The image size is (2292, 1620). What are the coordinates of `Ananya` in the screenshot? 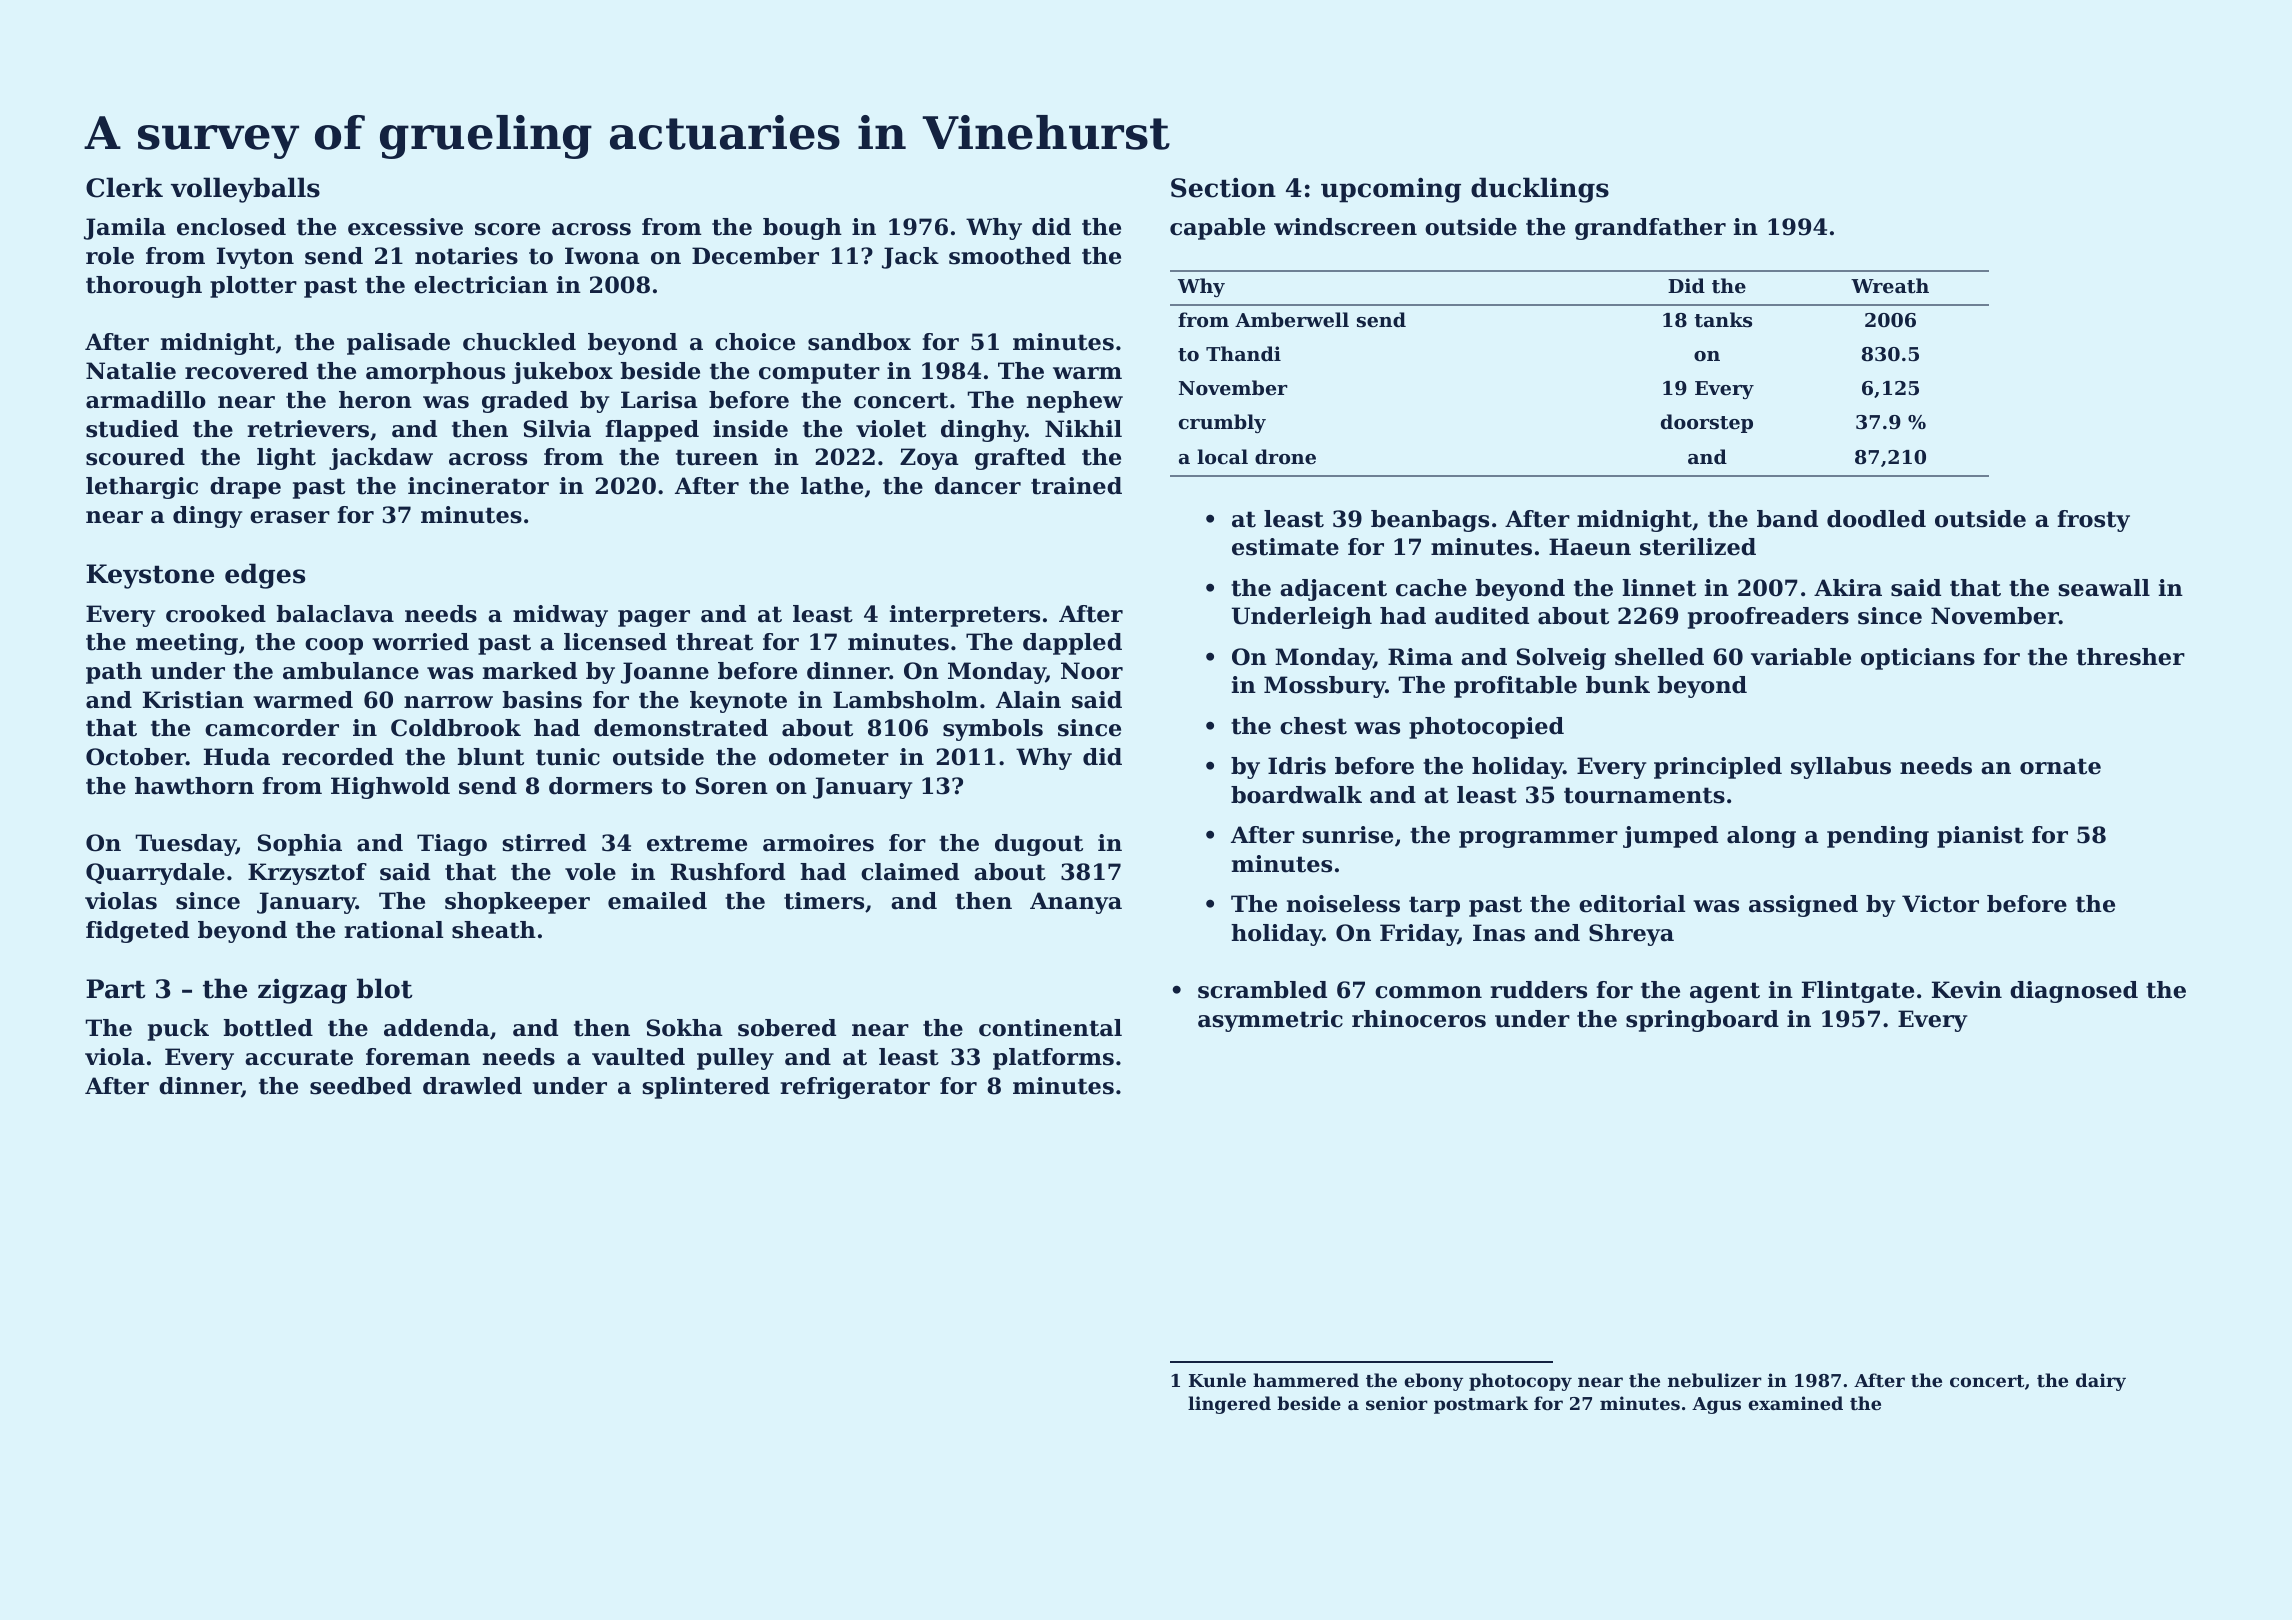 It's located at (1076, 903).
